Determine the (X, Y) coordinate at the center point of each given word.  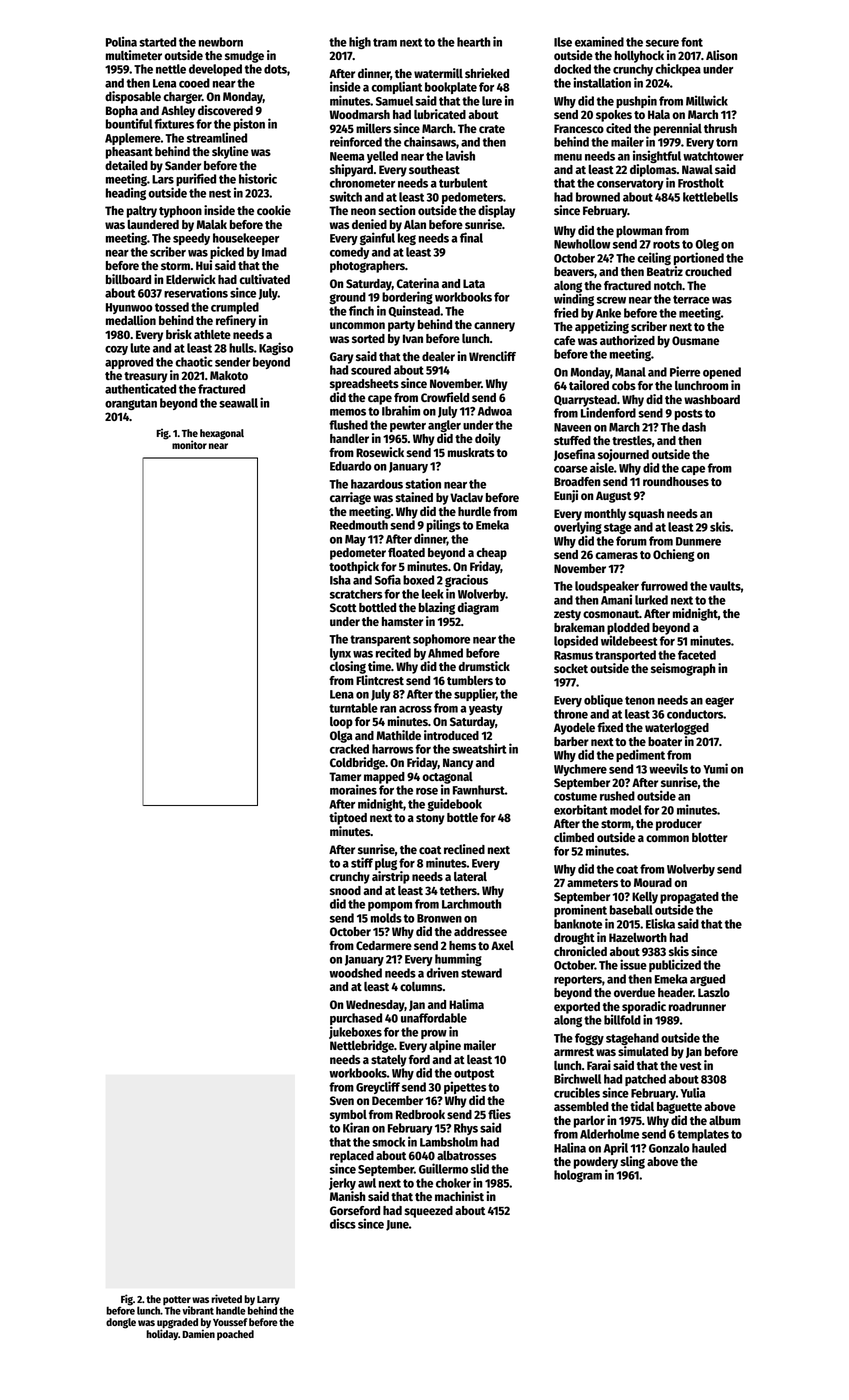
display (496, 211)
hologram (578, 1176)
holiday (162, 1334)
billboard (128, 279)
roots (666, 244)
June (397, 1225)
